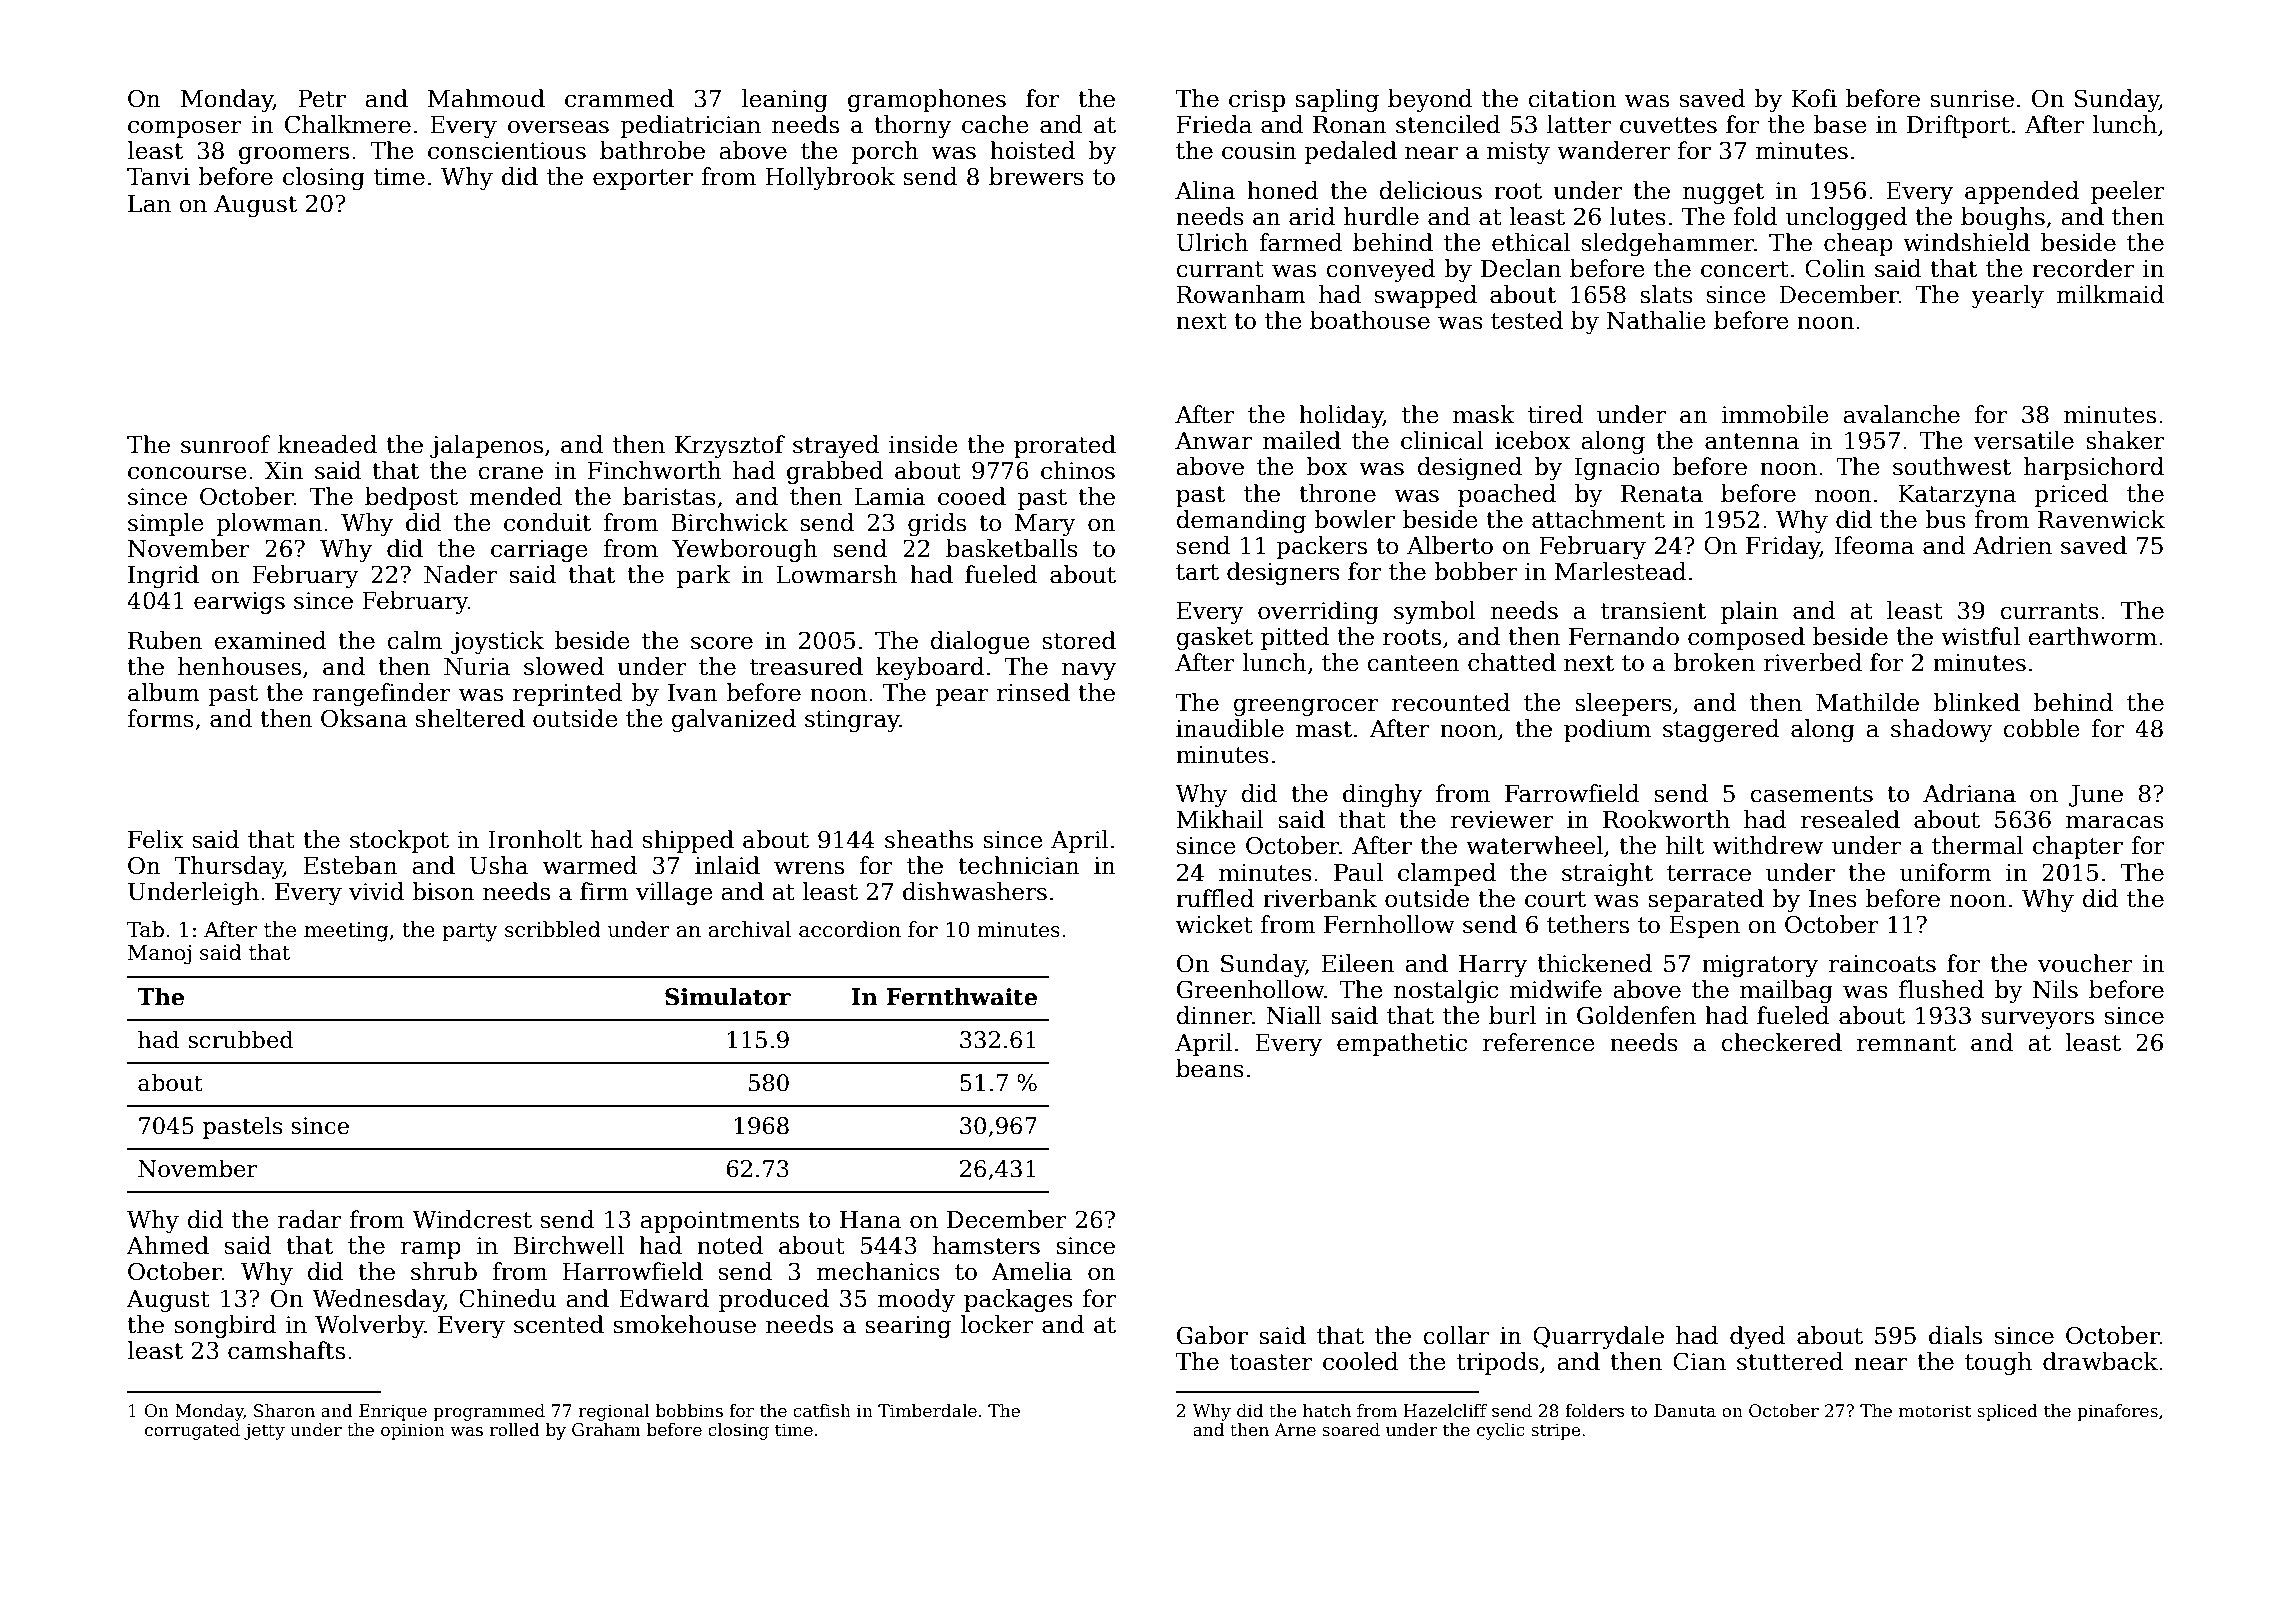 The width and height of the document is (2292, 1620). I want to click on Eileen, so click(1358, 963).
